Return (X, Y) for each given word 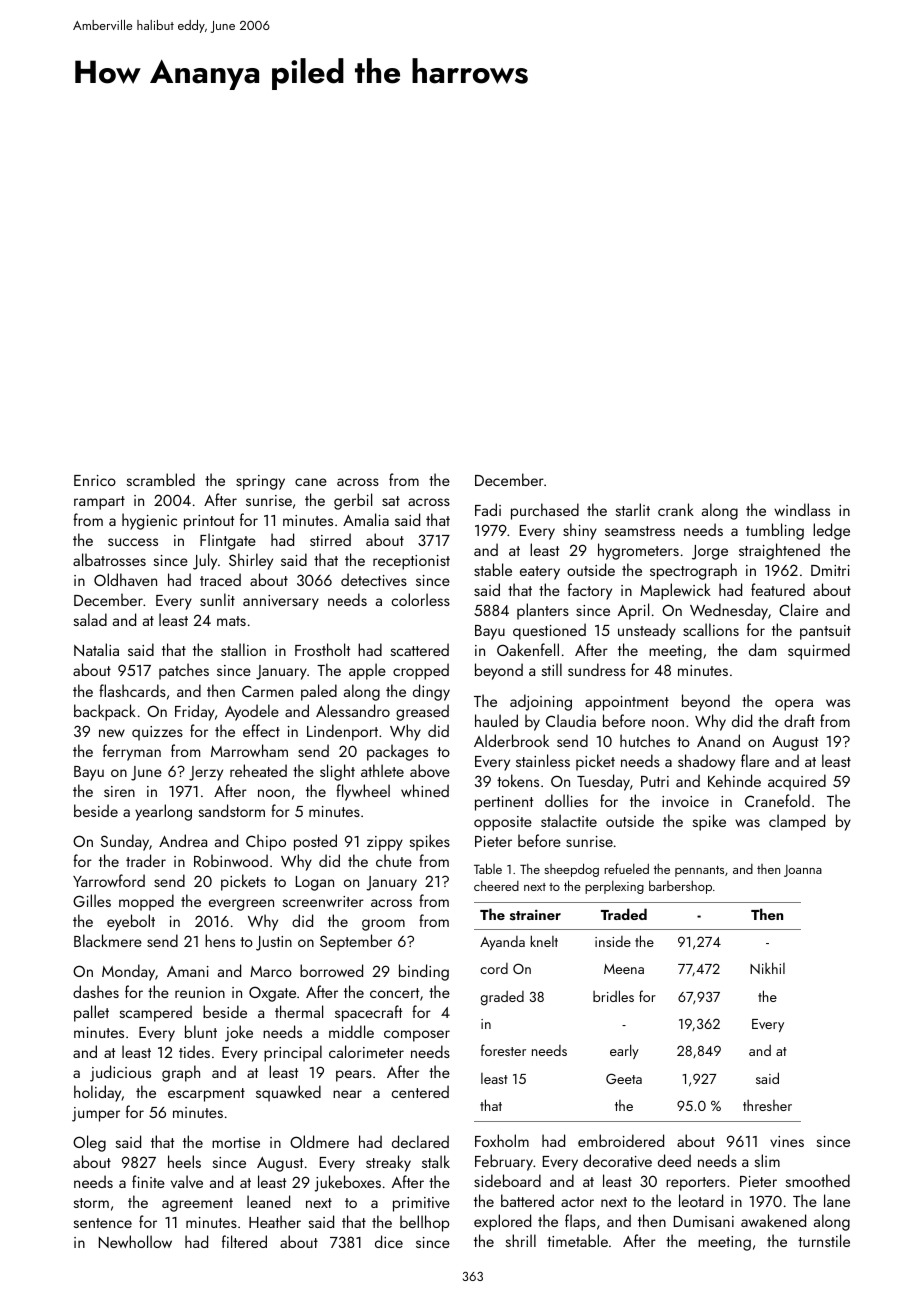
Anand (718, 740)
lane (837, 1200)
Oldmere (319, 1141)
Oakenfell (528, 649)
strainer (535, 915)
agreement (197, 1205)
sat (391, 501)
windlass (802, 509)
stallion (243, 649)
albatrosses (109, 559)
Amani (188, 971)
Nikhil (767, 968)
